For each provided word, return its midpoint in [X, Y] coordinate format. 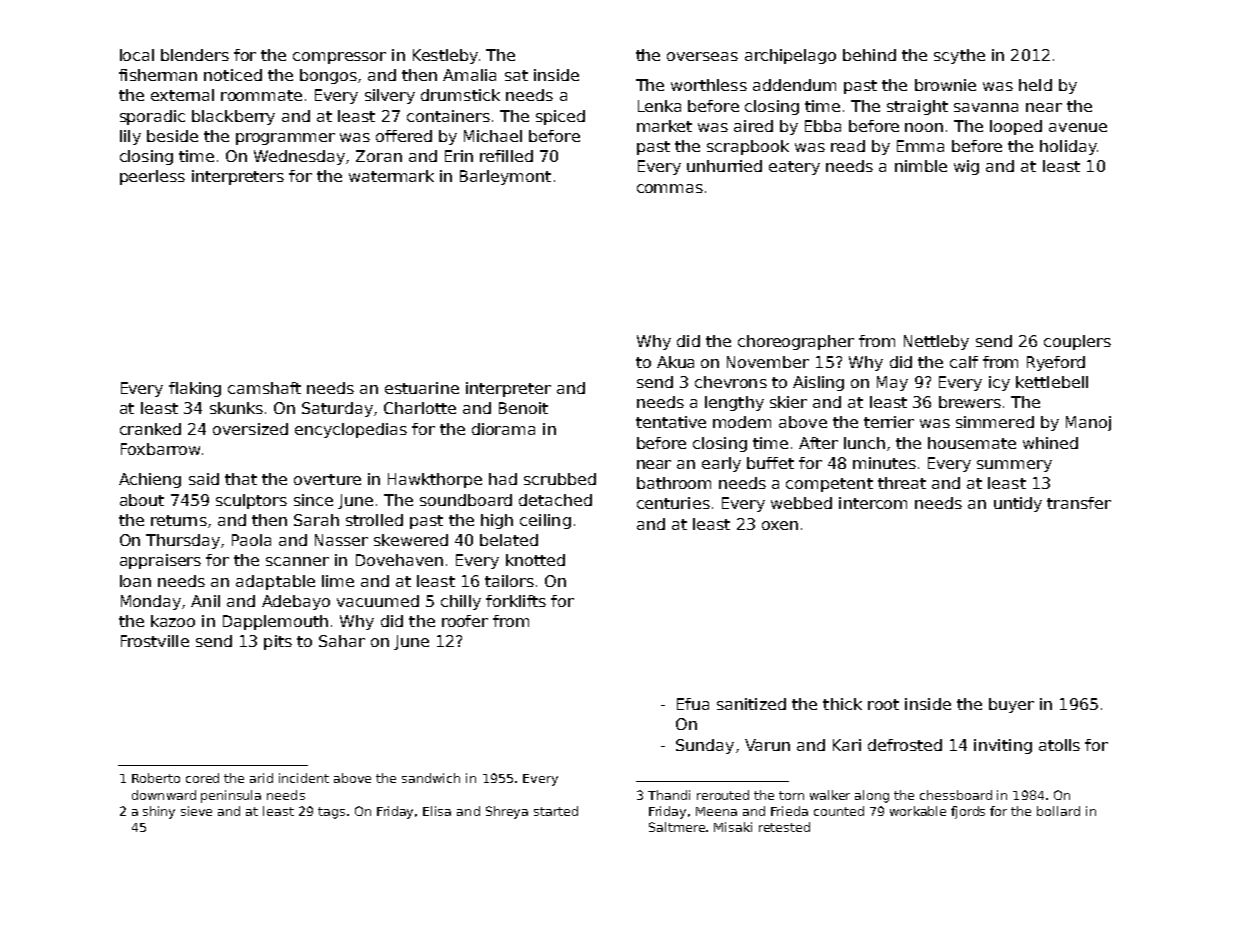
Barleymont [505, 177]
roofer [465, 621]
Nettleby [936, 342]
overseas [702, 56]
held [1035, 85]
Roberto [156, 778]
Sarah [316, 520]
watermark [391, 176]
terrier [889, 422]
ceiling [545, 521]
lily [130, 137]
